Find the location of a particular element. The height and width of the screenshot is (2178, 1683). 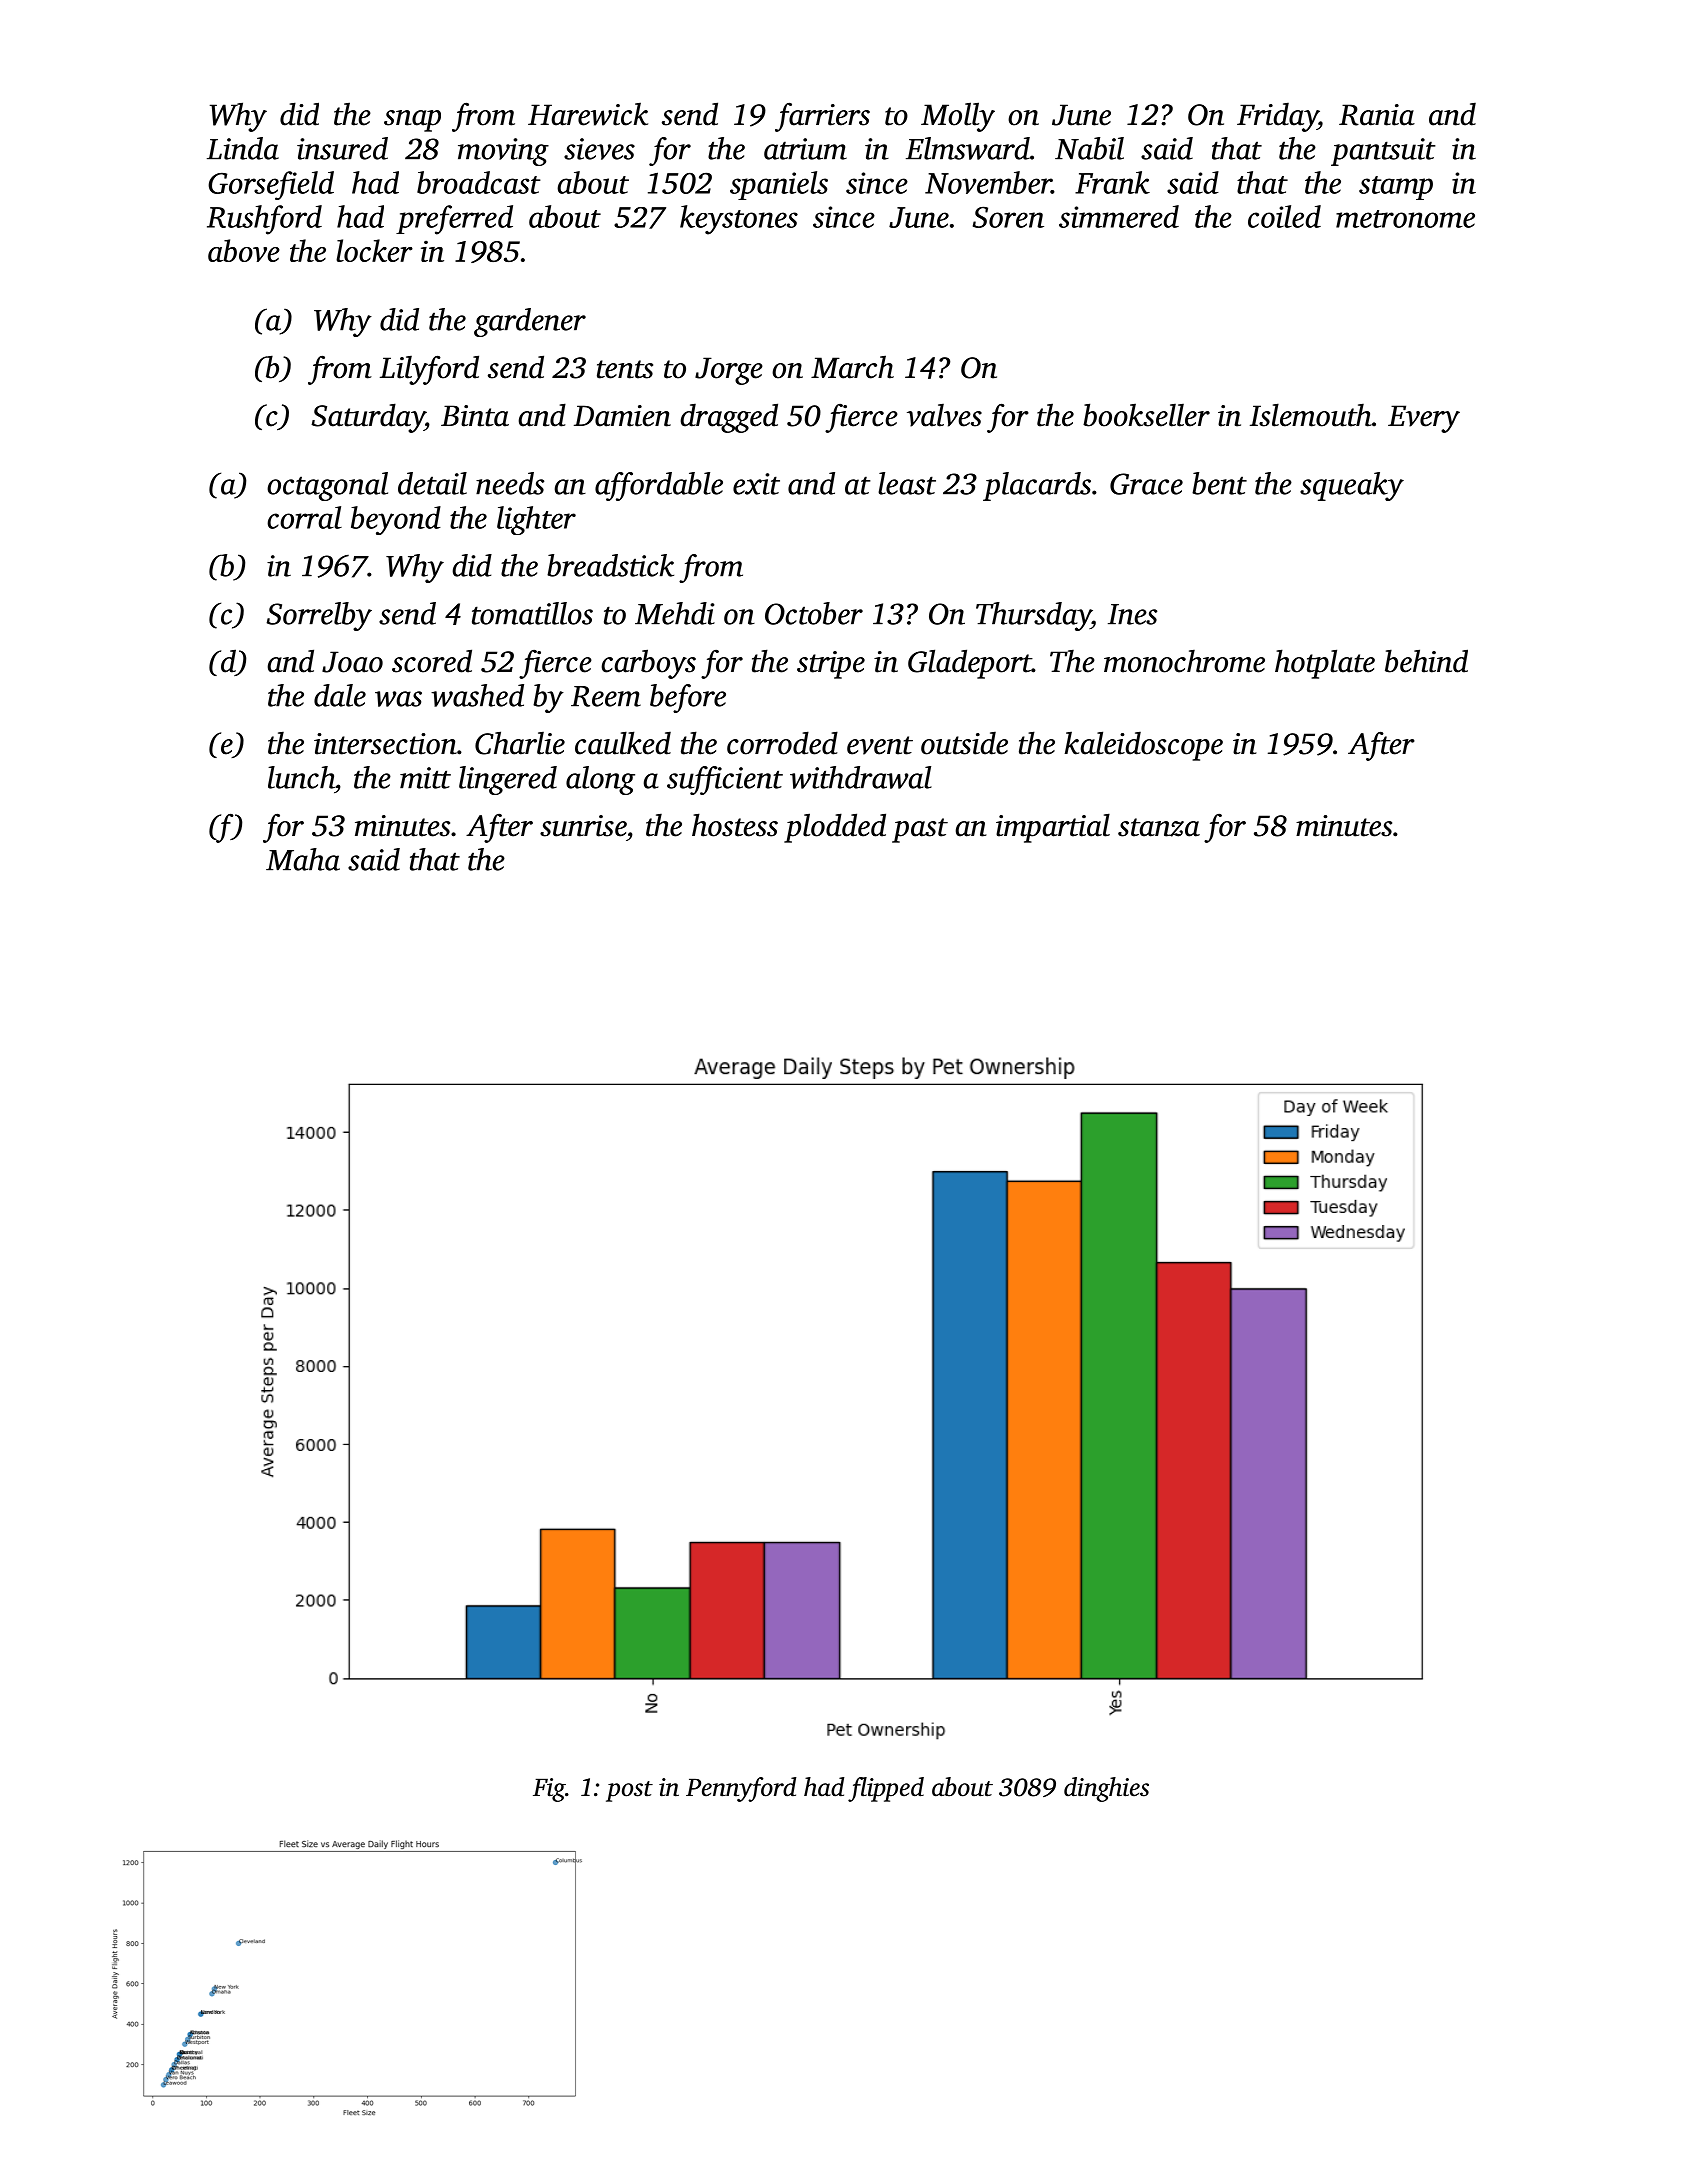

valves is located at coordinates (944, 415).
